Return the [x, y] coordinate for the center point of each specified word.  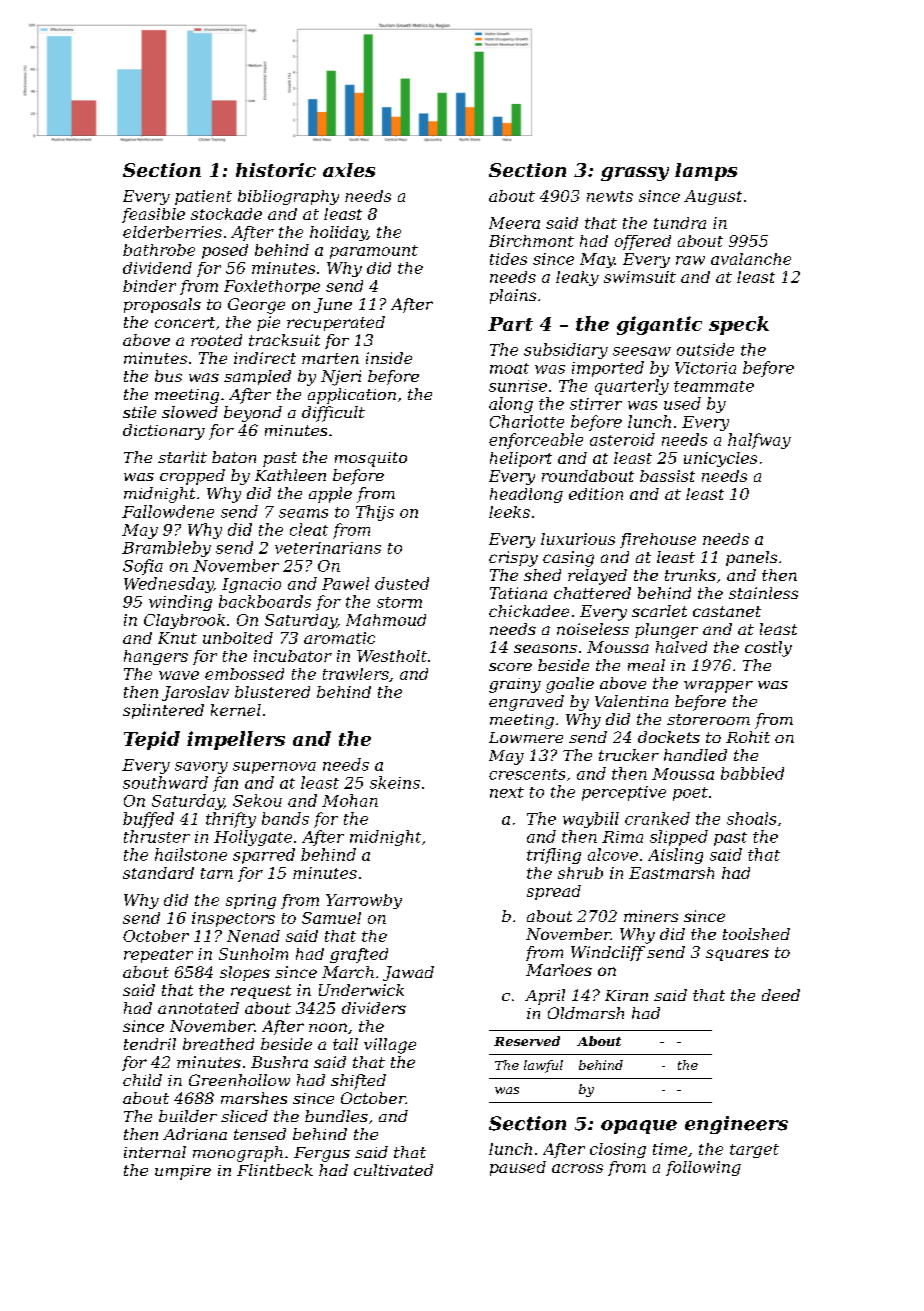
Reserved [527, 1041]
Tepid [152, 740]
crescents [527, 774]
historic [276, 170]
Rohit [748, 737]
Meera [514, 223]
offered [643, 242]
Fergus [322, 1154]
